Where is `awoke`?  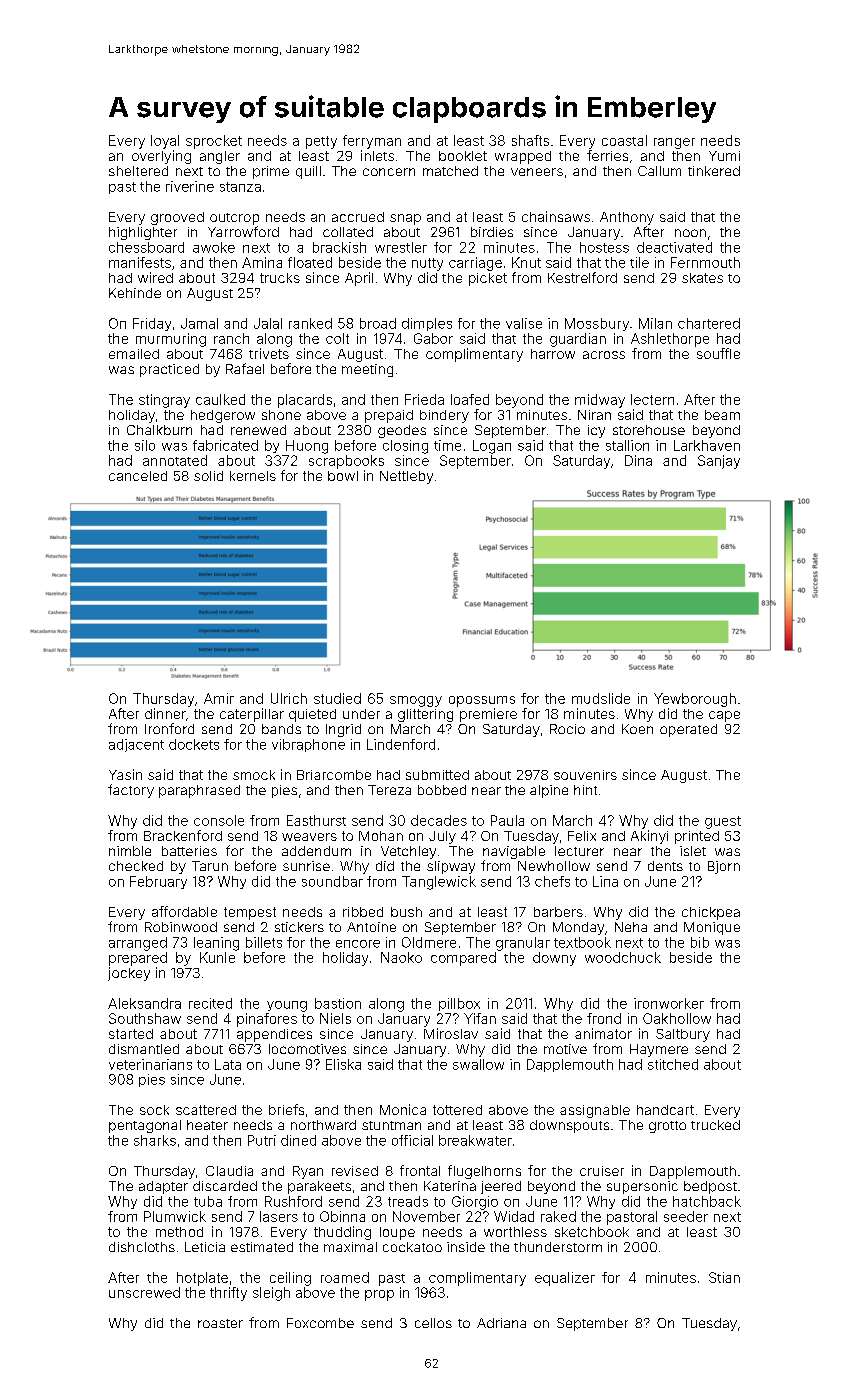 awoke is located at coordinates (214, 247).
